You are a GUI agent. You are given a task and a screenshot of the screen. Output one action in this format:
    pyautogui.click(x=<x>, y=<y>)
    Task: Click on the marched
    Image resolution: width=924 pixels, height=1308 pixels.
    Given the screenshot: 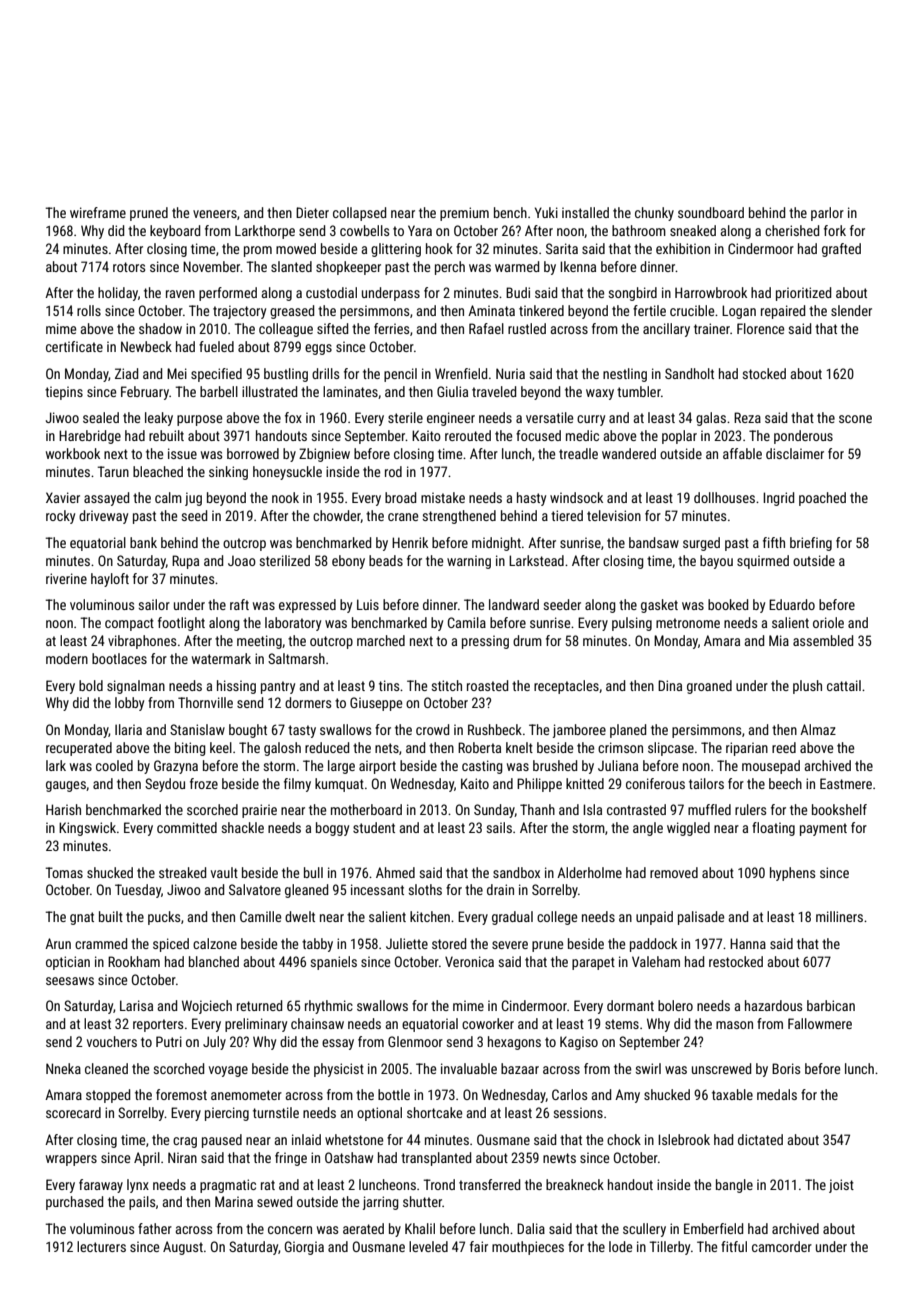 What is the action you would take?
    pyautogui.click(x=381, y=640)
